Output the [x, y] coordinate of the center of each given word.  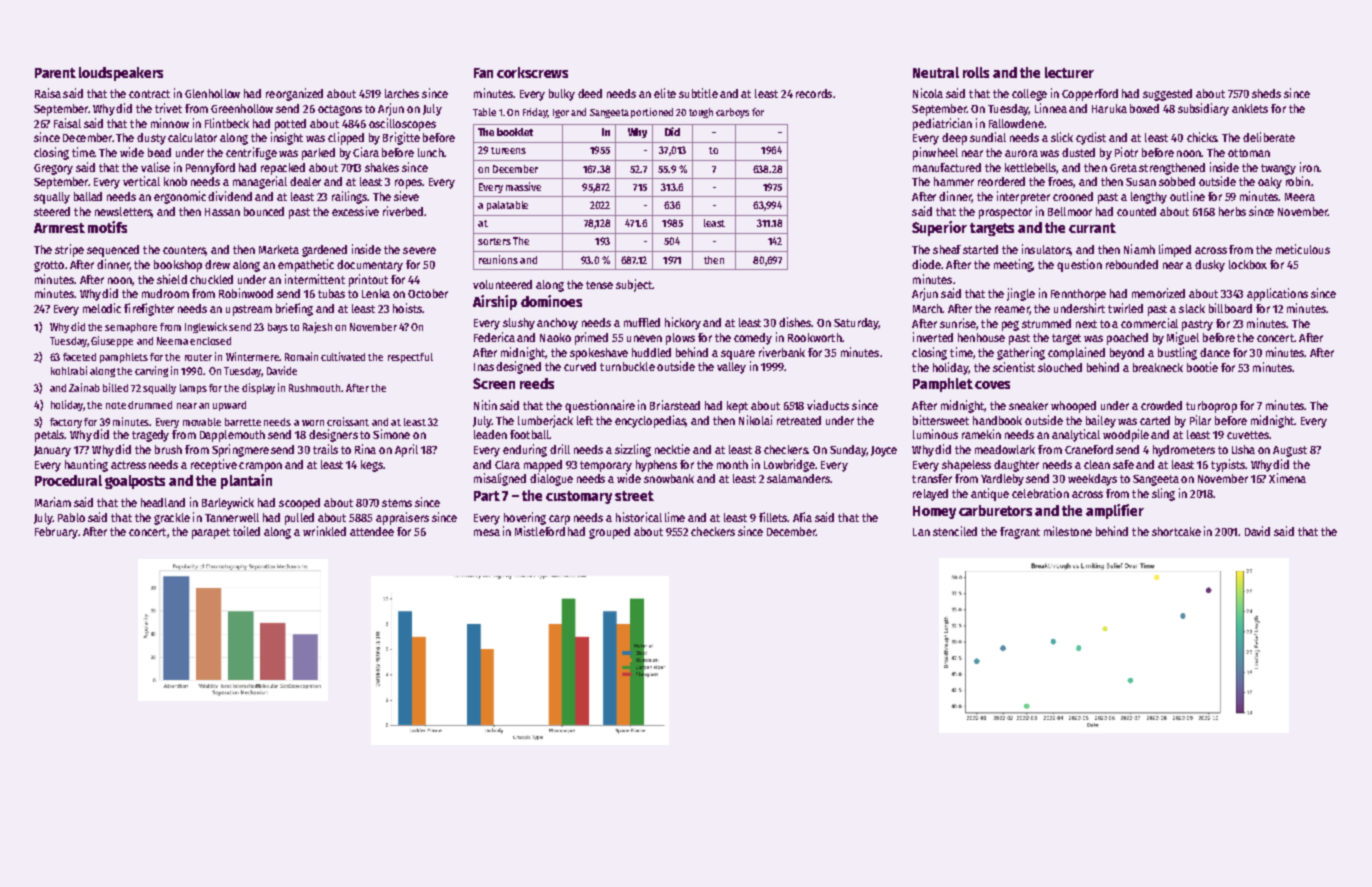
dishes [795, 322]
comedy [753, 339]
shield [172, 279]
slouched [1060, 367]
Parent [55, 73]
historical [639, 517]
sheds [1266, 93]
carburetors [995, 510]
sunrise [958, 323]
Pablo [71, 517]
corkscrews [532, 72]
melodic [102, 308]
